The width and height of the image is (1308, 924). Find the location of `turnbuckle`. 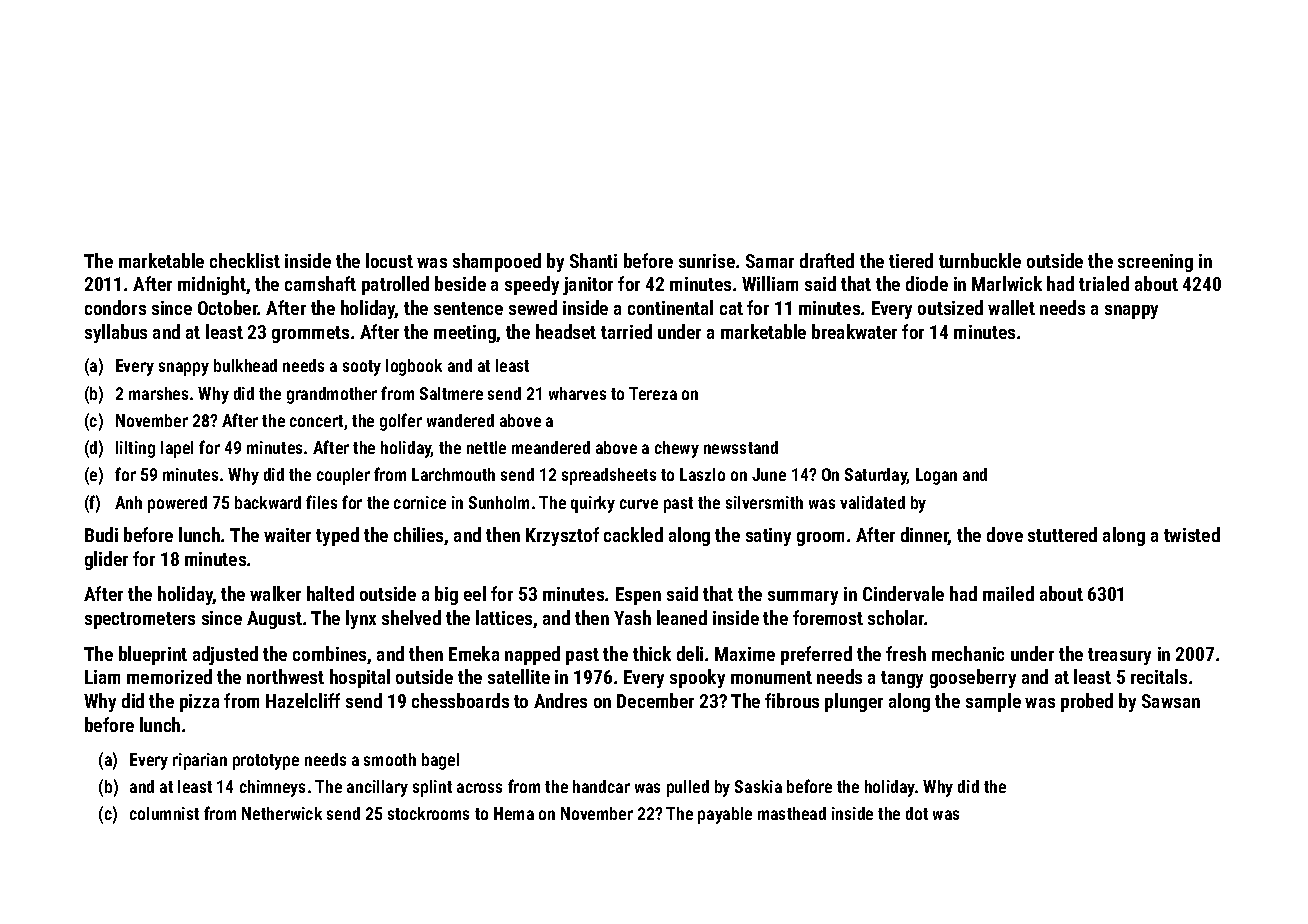

turnbuckle is located at coordinates (980, 260).
